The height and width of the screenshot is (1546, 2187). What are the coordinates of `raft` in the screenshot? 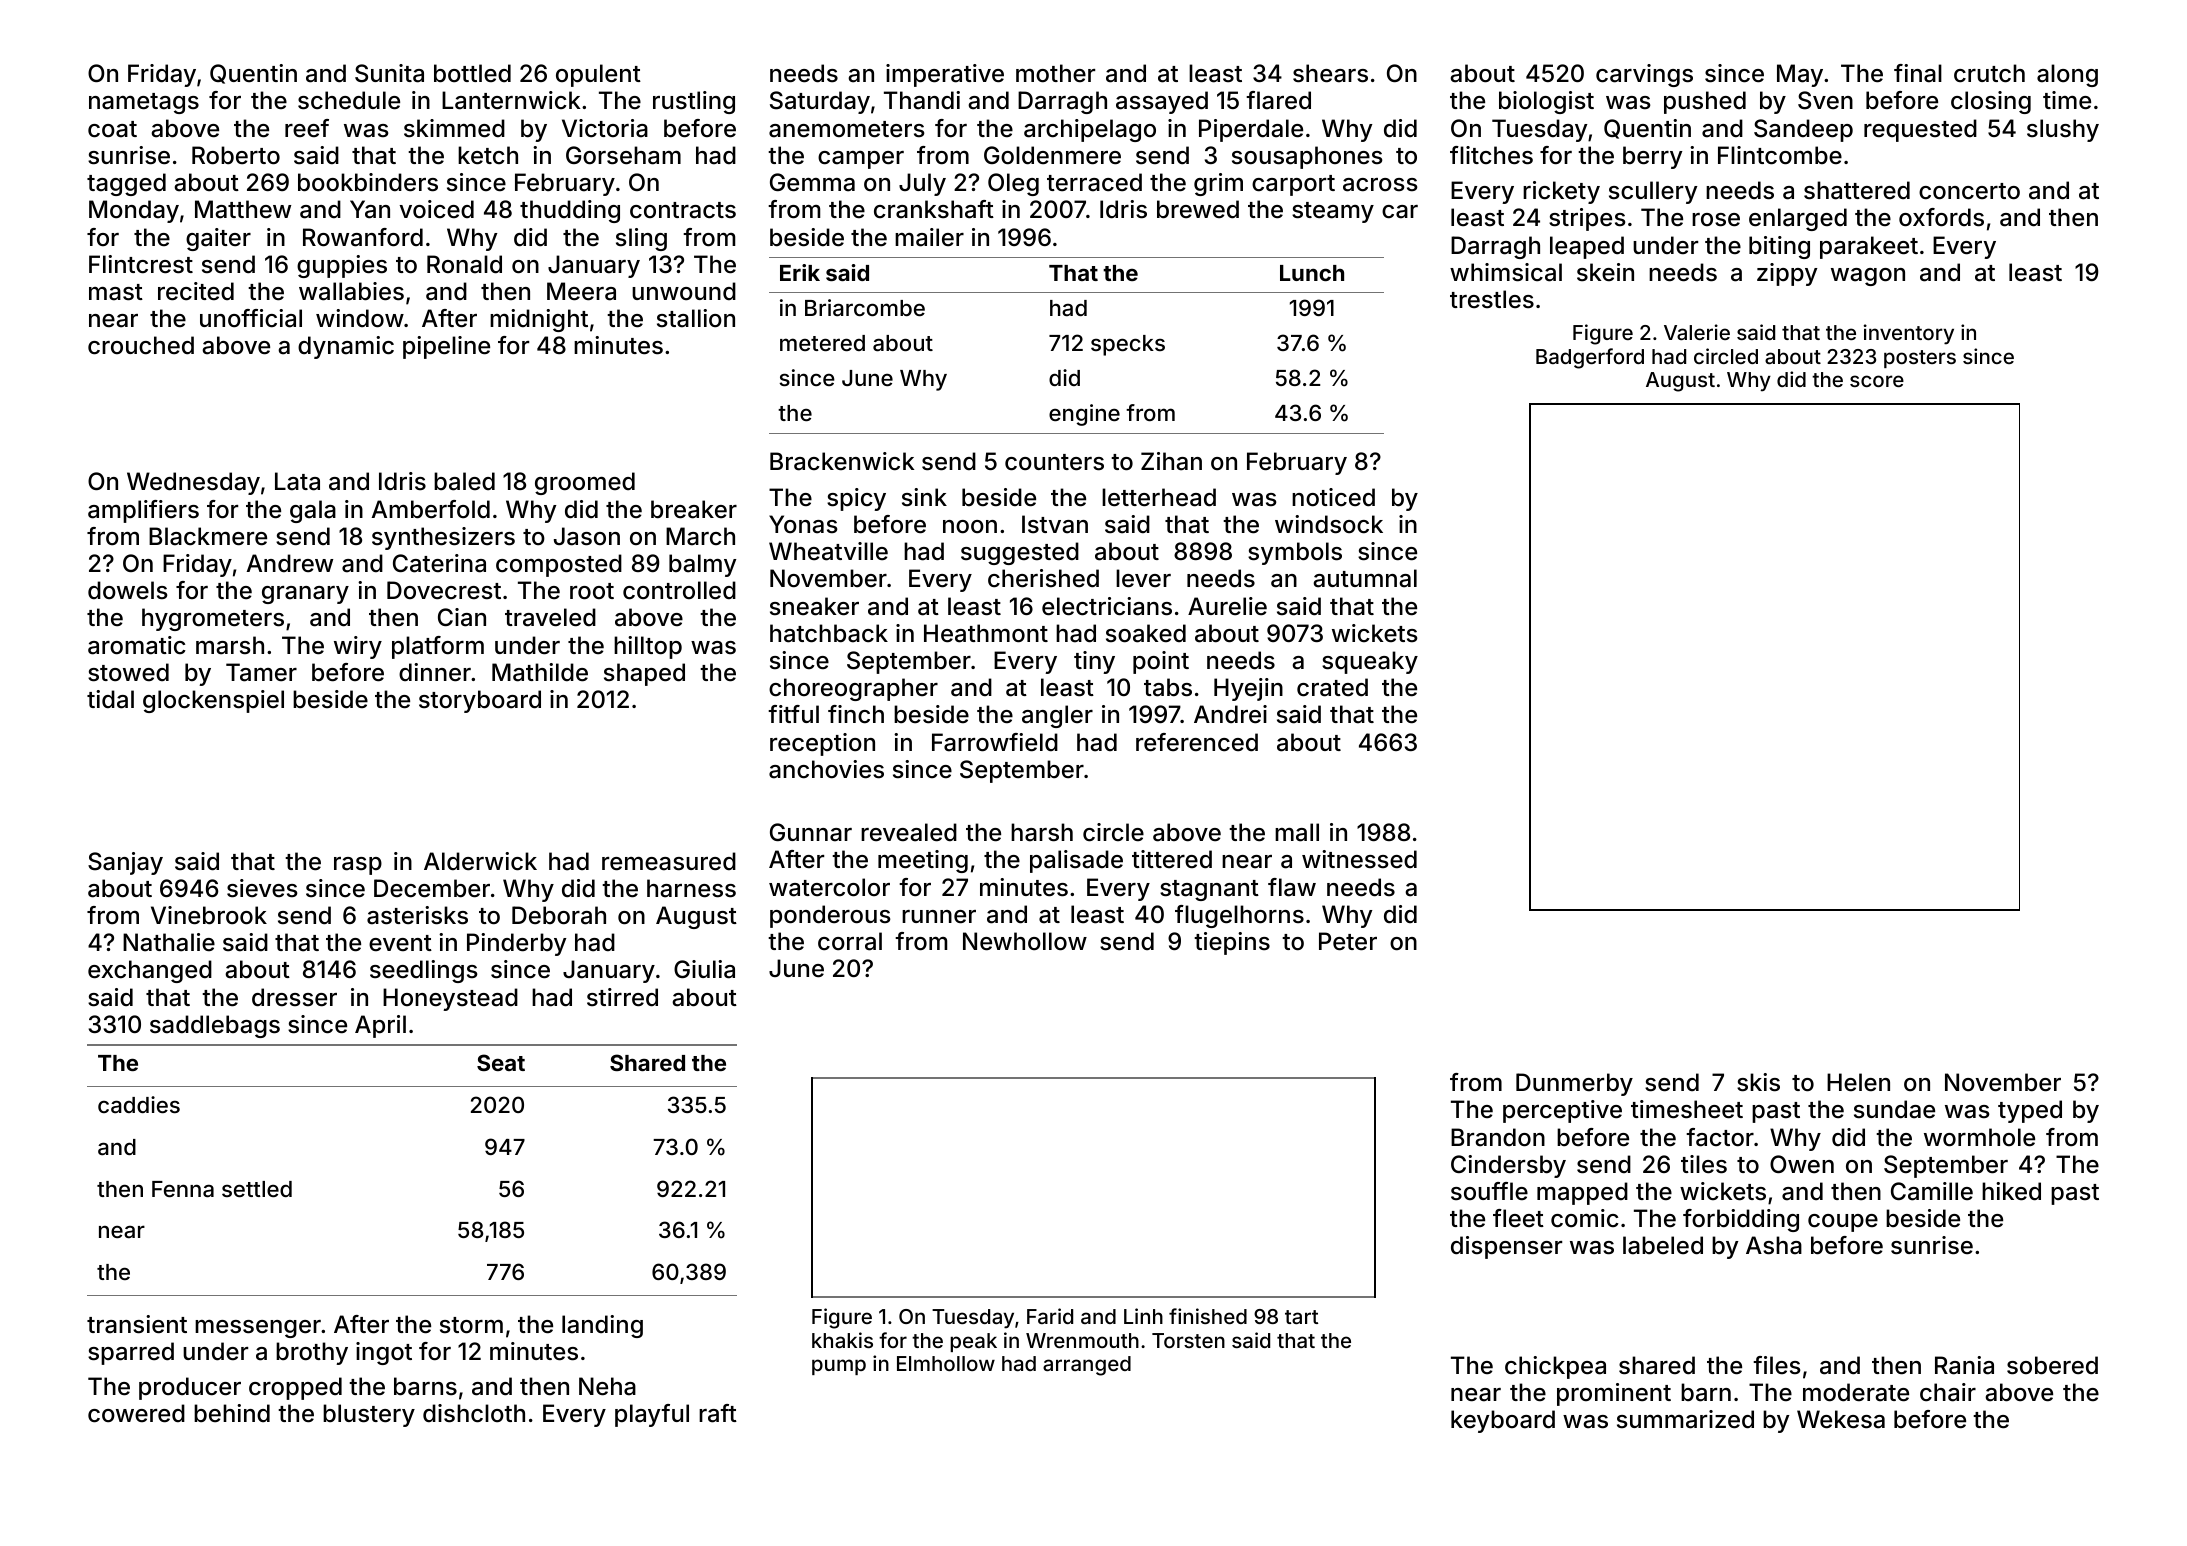 It's located at (718, 1413).
